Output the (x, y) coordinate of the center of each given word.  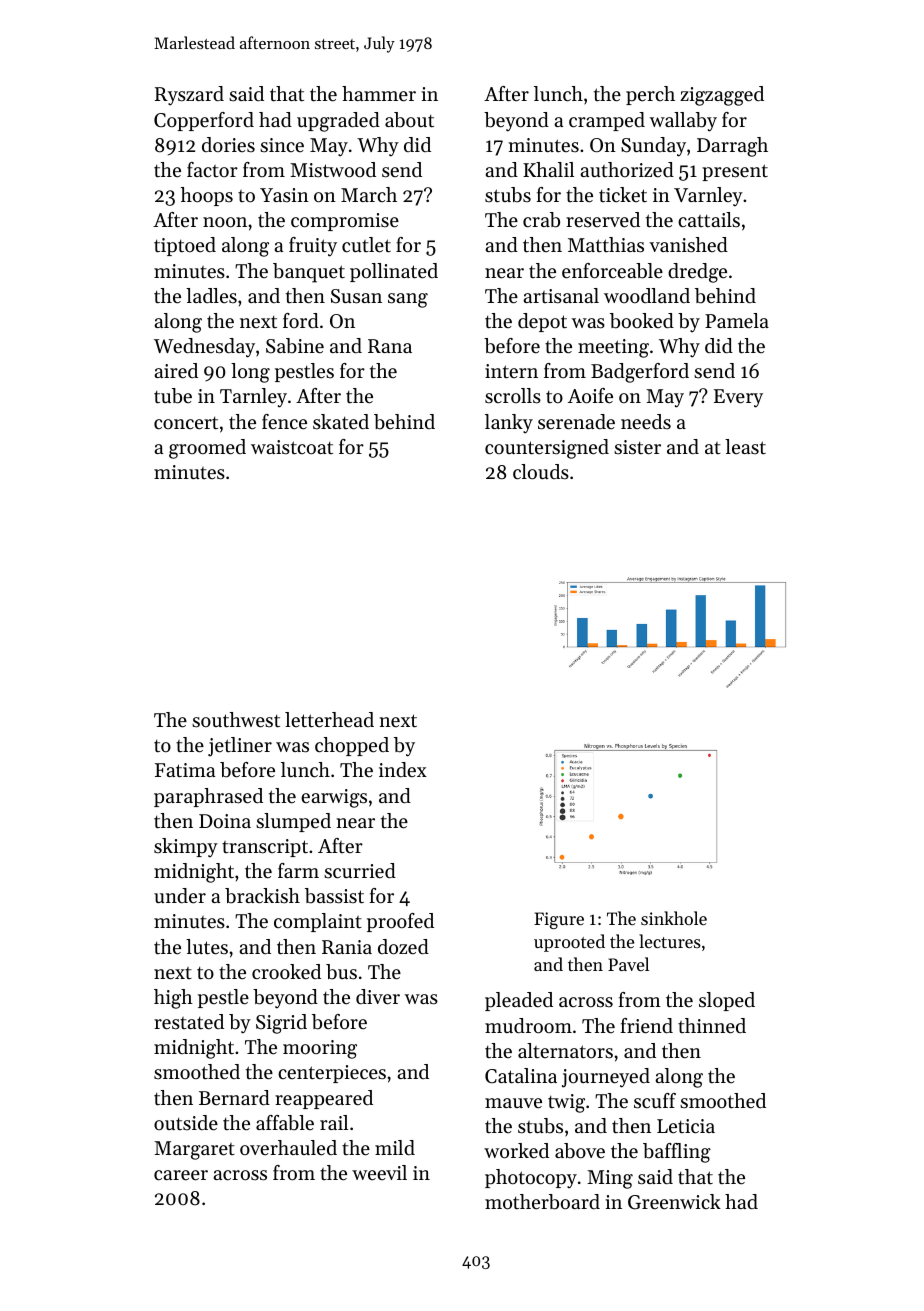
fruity (313, 247)
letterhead (329, 720)
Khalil (548, 169)
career (181, 1175)
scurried (360, 871)
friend (647, 1026)
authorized (627, 169)
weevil (379, 1173)
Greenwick (674, 1202)
